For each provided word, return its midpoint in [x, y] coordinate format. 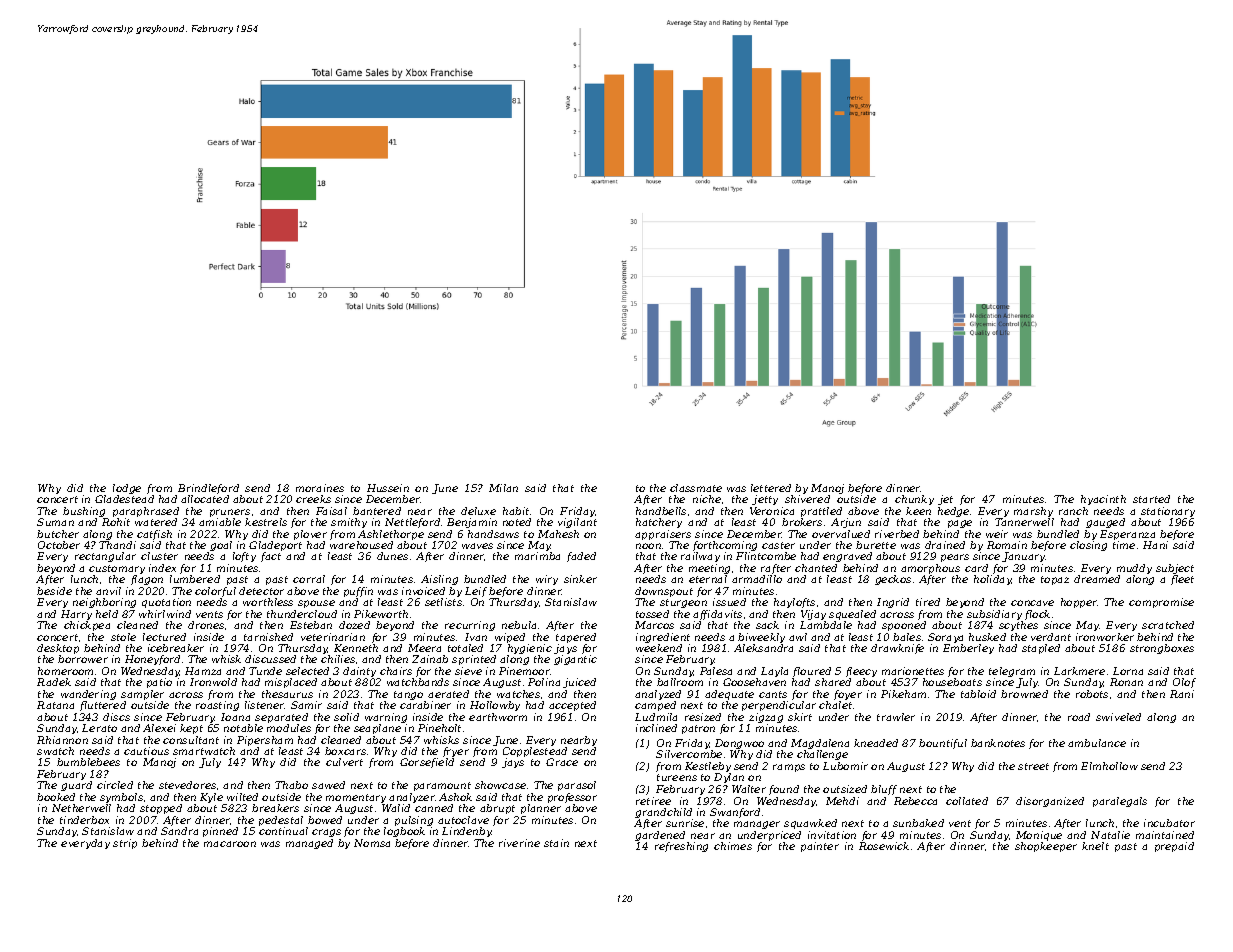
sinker [580, 579]
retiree [653, 801]
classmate [696, 488]
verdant [1051, 637]
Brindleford [208, 489]
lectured [164, 637]
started [1151, 499]
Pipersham [265, 741]
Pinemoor [524, 671]
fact [271, 557]
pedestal [281, 821]
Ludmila [656, 717]
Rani [1182, 694]
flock [1037, 615]
